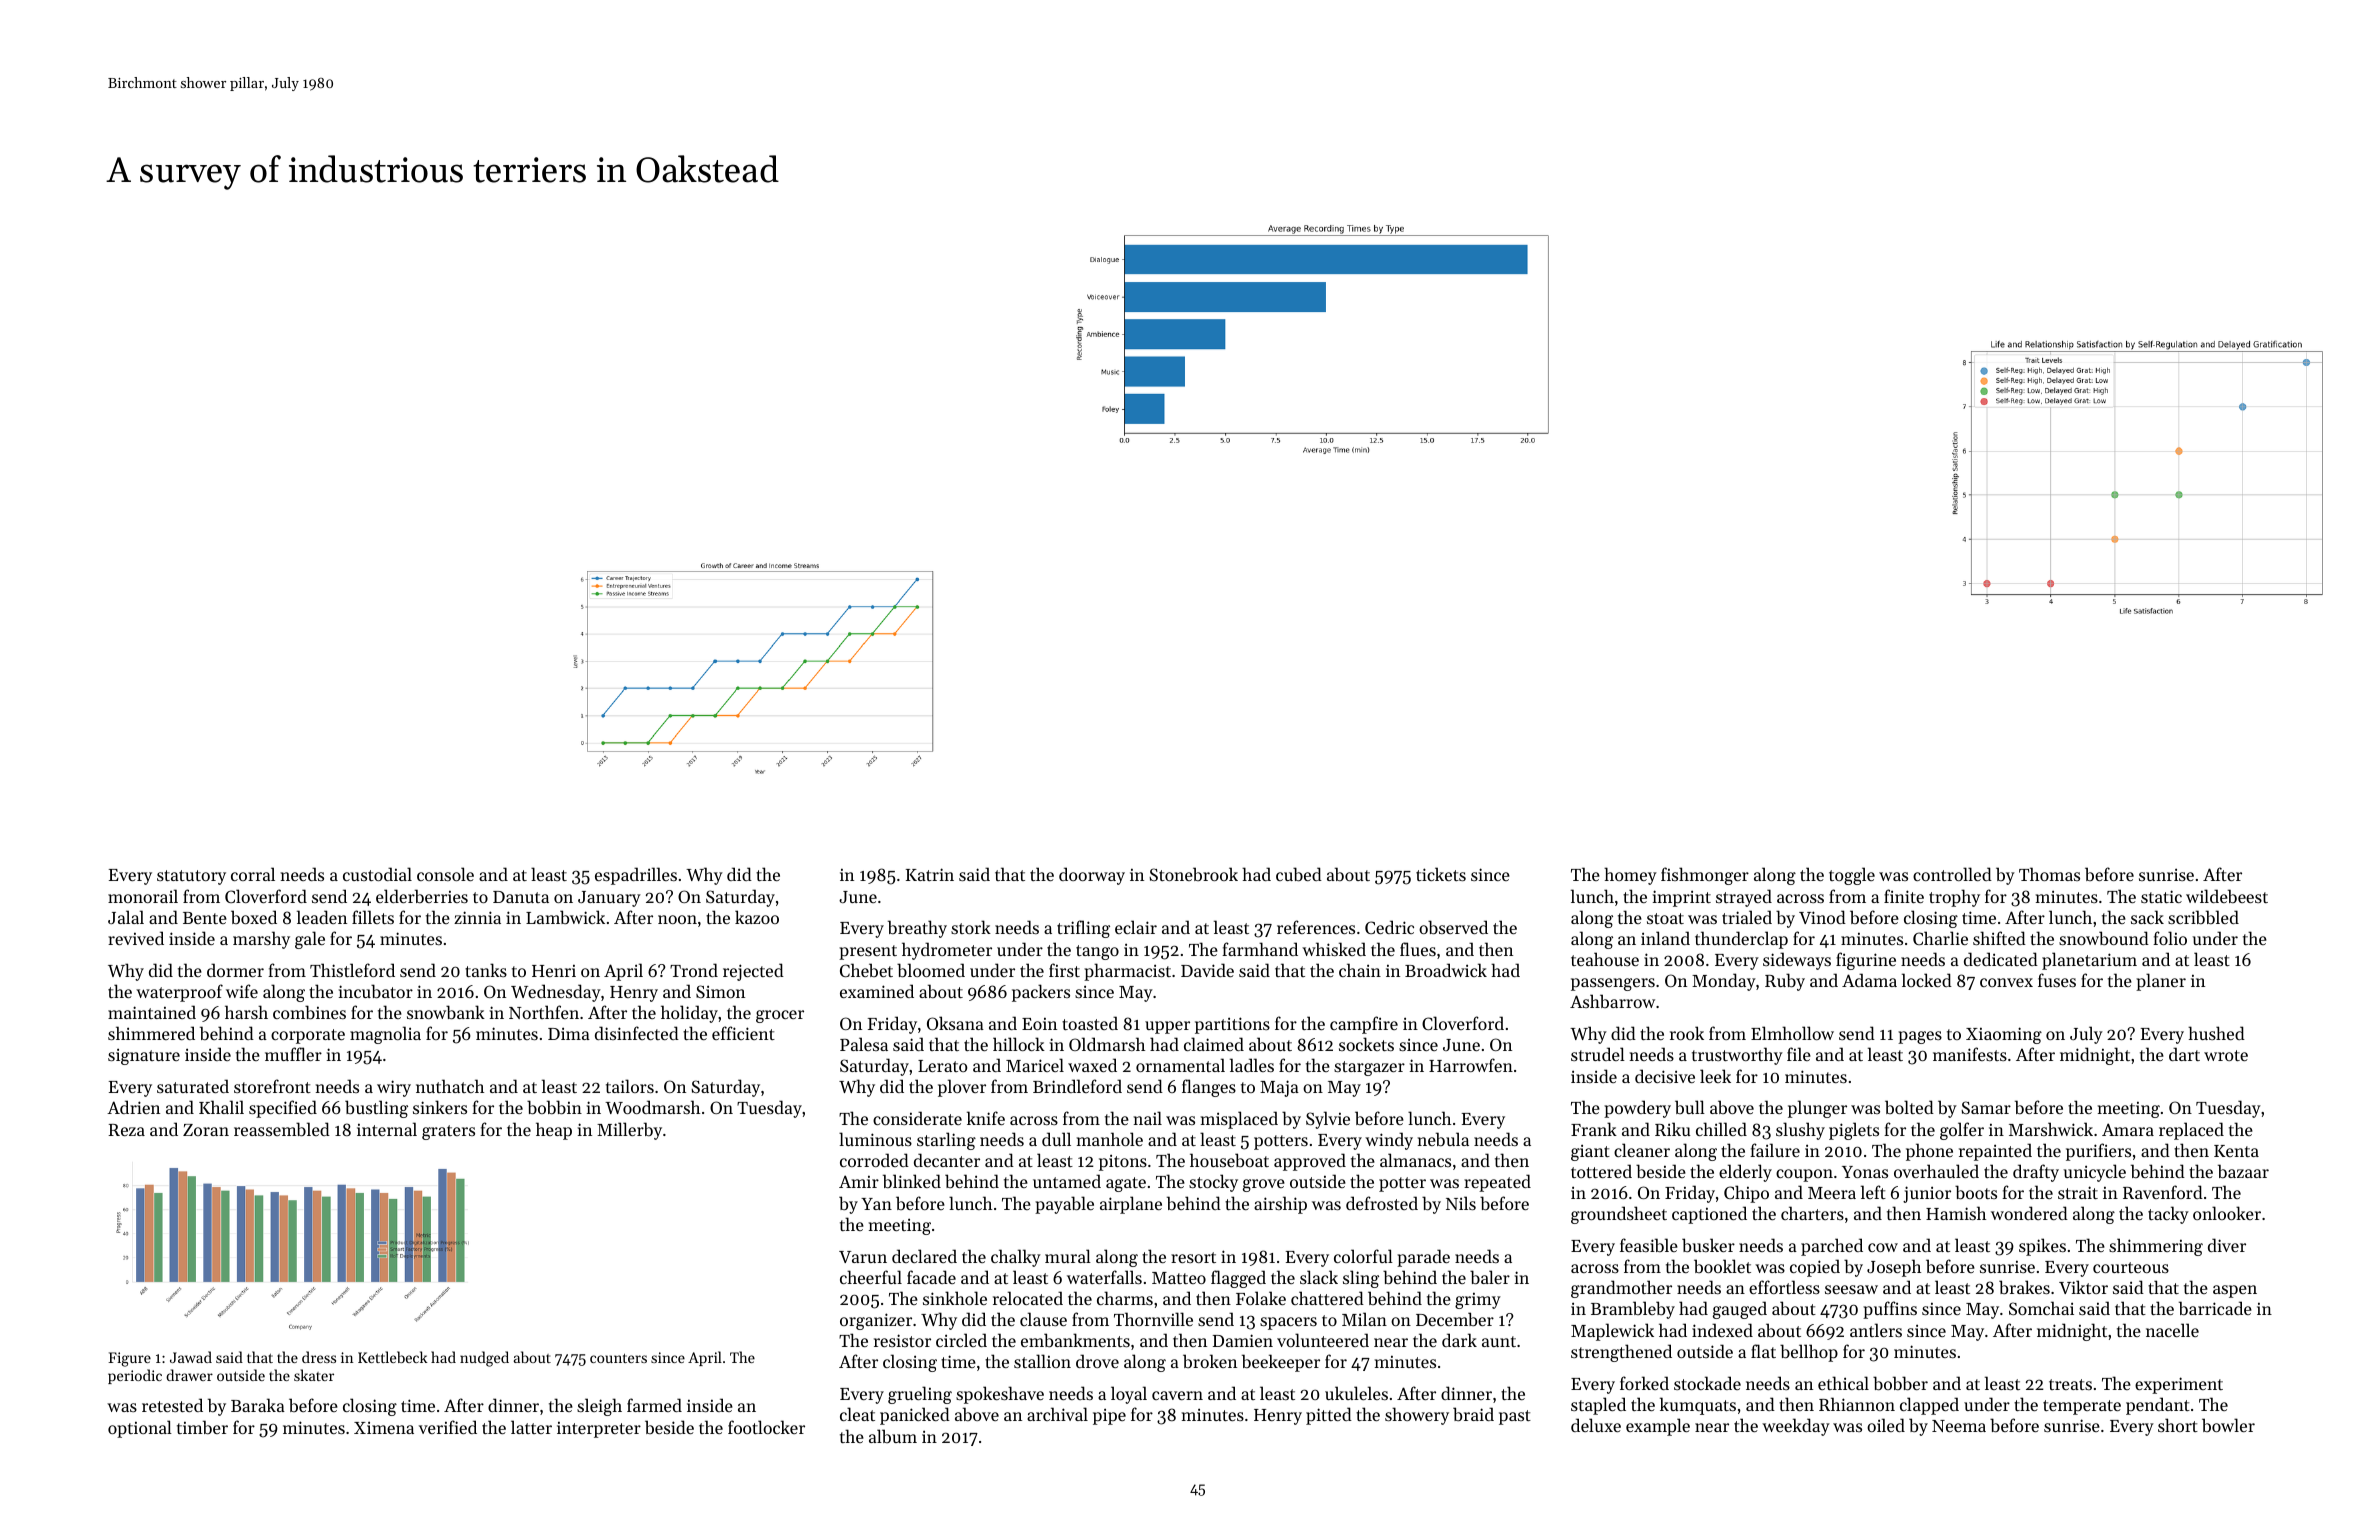 The height and width of the screenshot is (1540, 2380). I want to click on Somchai, so click(2041, 1308).
